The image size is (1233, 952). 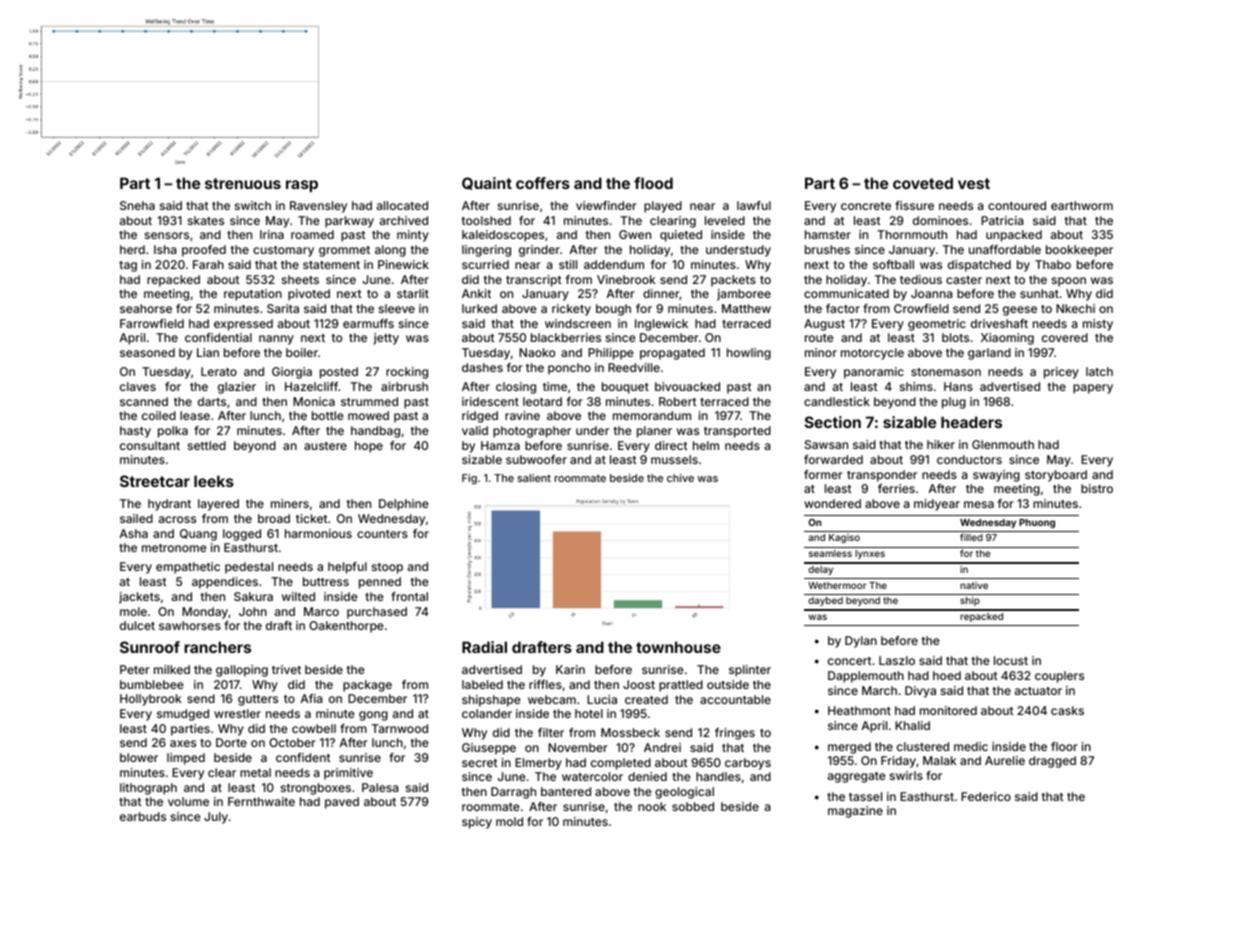 I want to click on volume, so click(x=188, y=801).
